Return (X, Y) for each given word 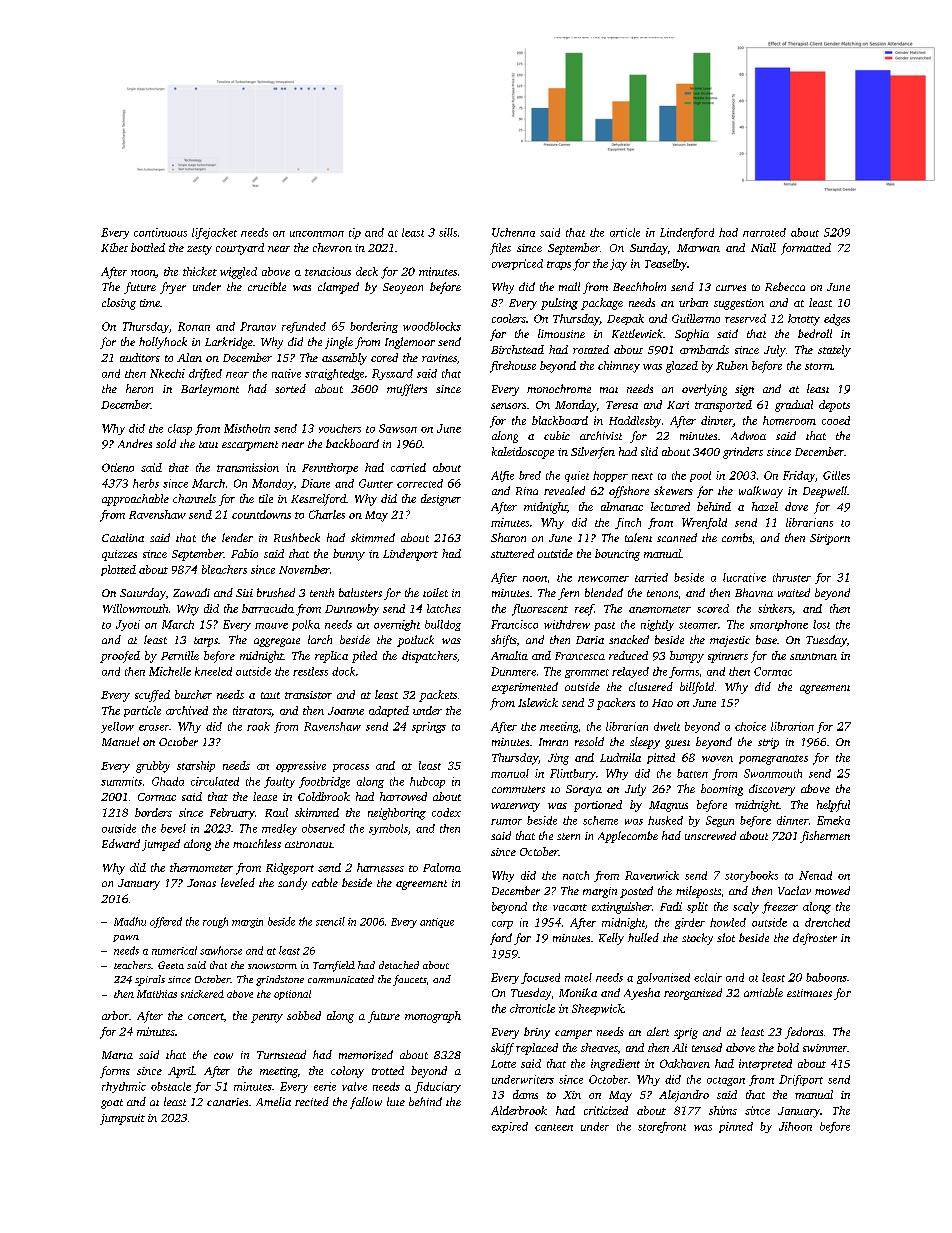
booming (722, 790)
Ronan (194, 326)
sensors (508, 406)
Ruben (732, 365)
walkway (761, 492)
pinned (736, 1127)
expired (510, 1127)
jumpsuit (122, 1119)
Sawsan (398, 428)
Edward (121, 843)
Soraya (584, 790)
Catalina (123, 537)
